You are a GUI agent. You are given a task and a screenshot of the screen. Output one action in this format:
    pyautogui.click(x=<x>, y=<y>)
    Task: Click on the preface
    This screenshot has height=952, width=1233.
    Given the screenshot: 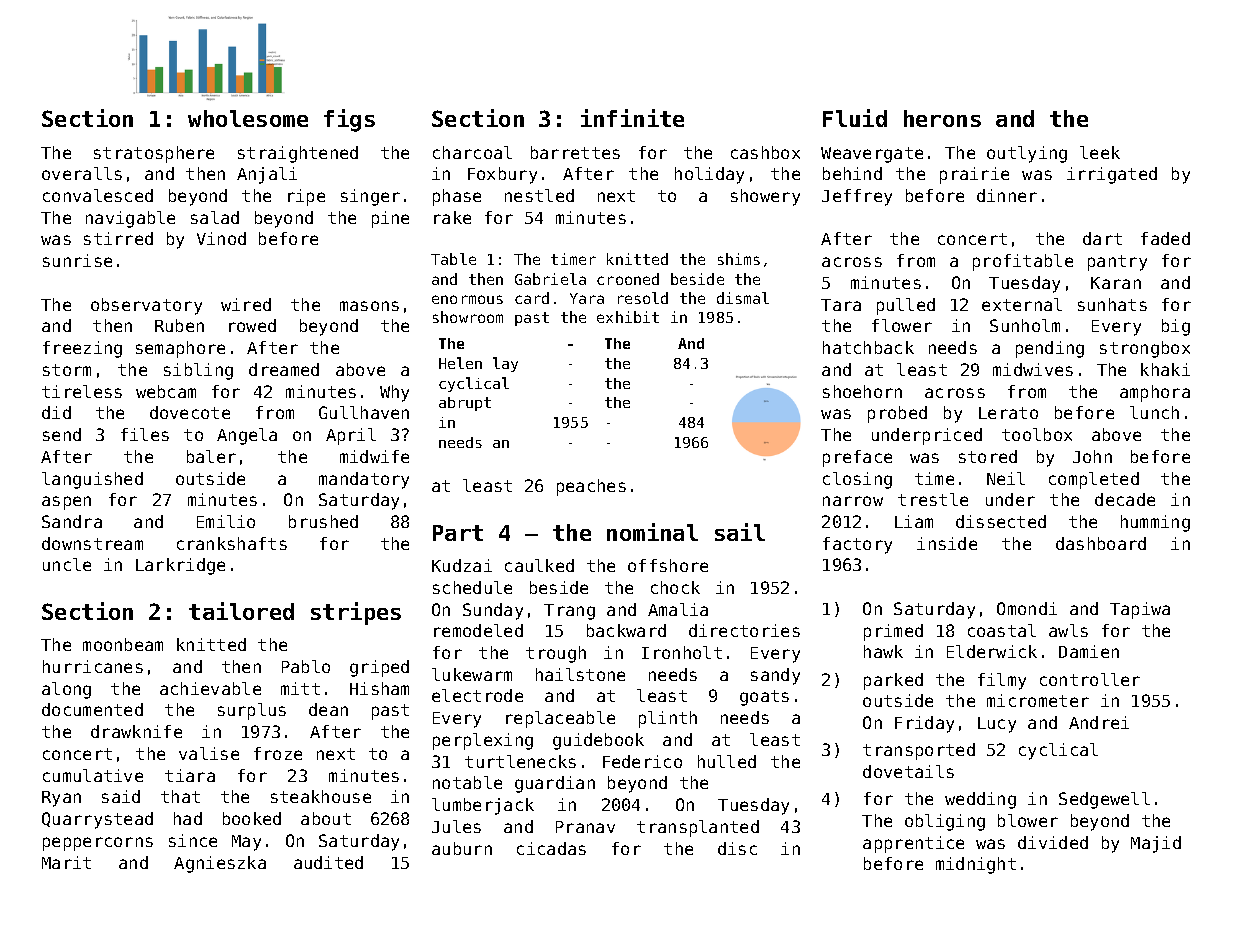 What is the action you would take?
    pyautogui.click(x=857, y=458)
